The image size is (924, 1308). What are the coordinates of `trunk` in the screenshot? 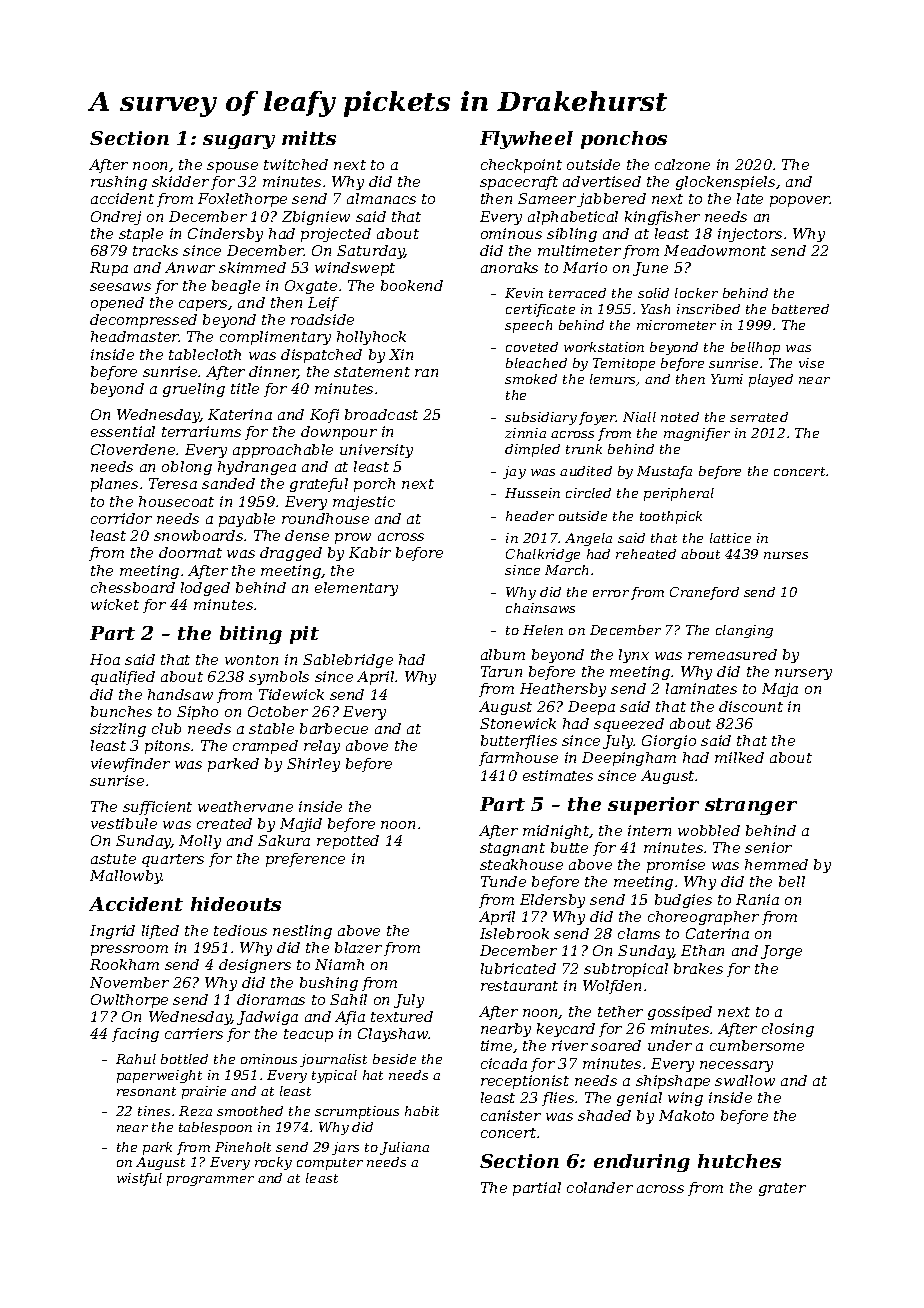 It's located at (584, 449).
